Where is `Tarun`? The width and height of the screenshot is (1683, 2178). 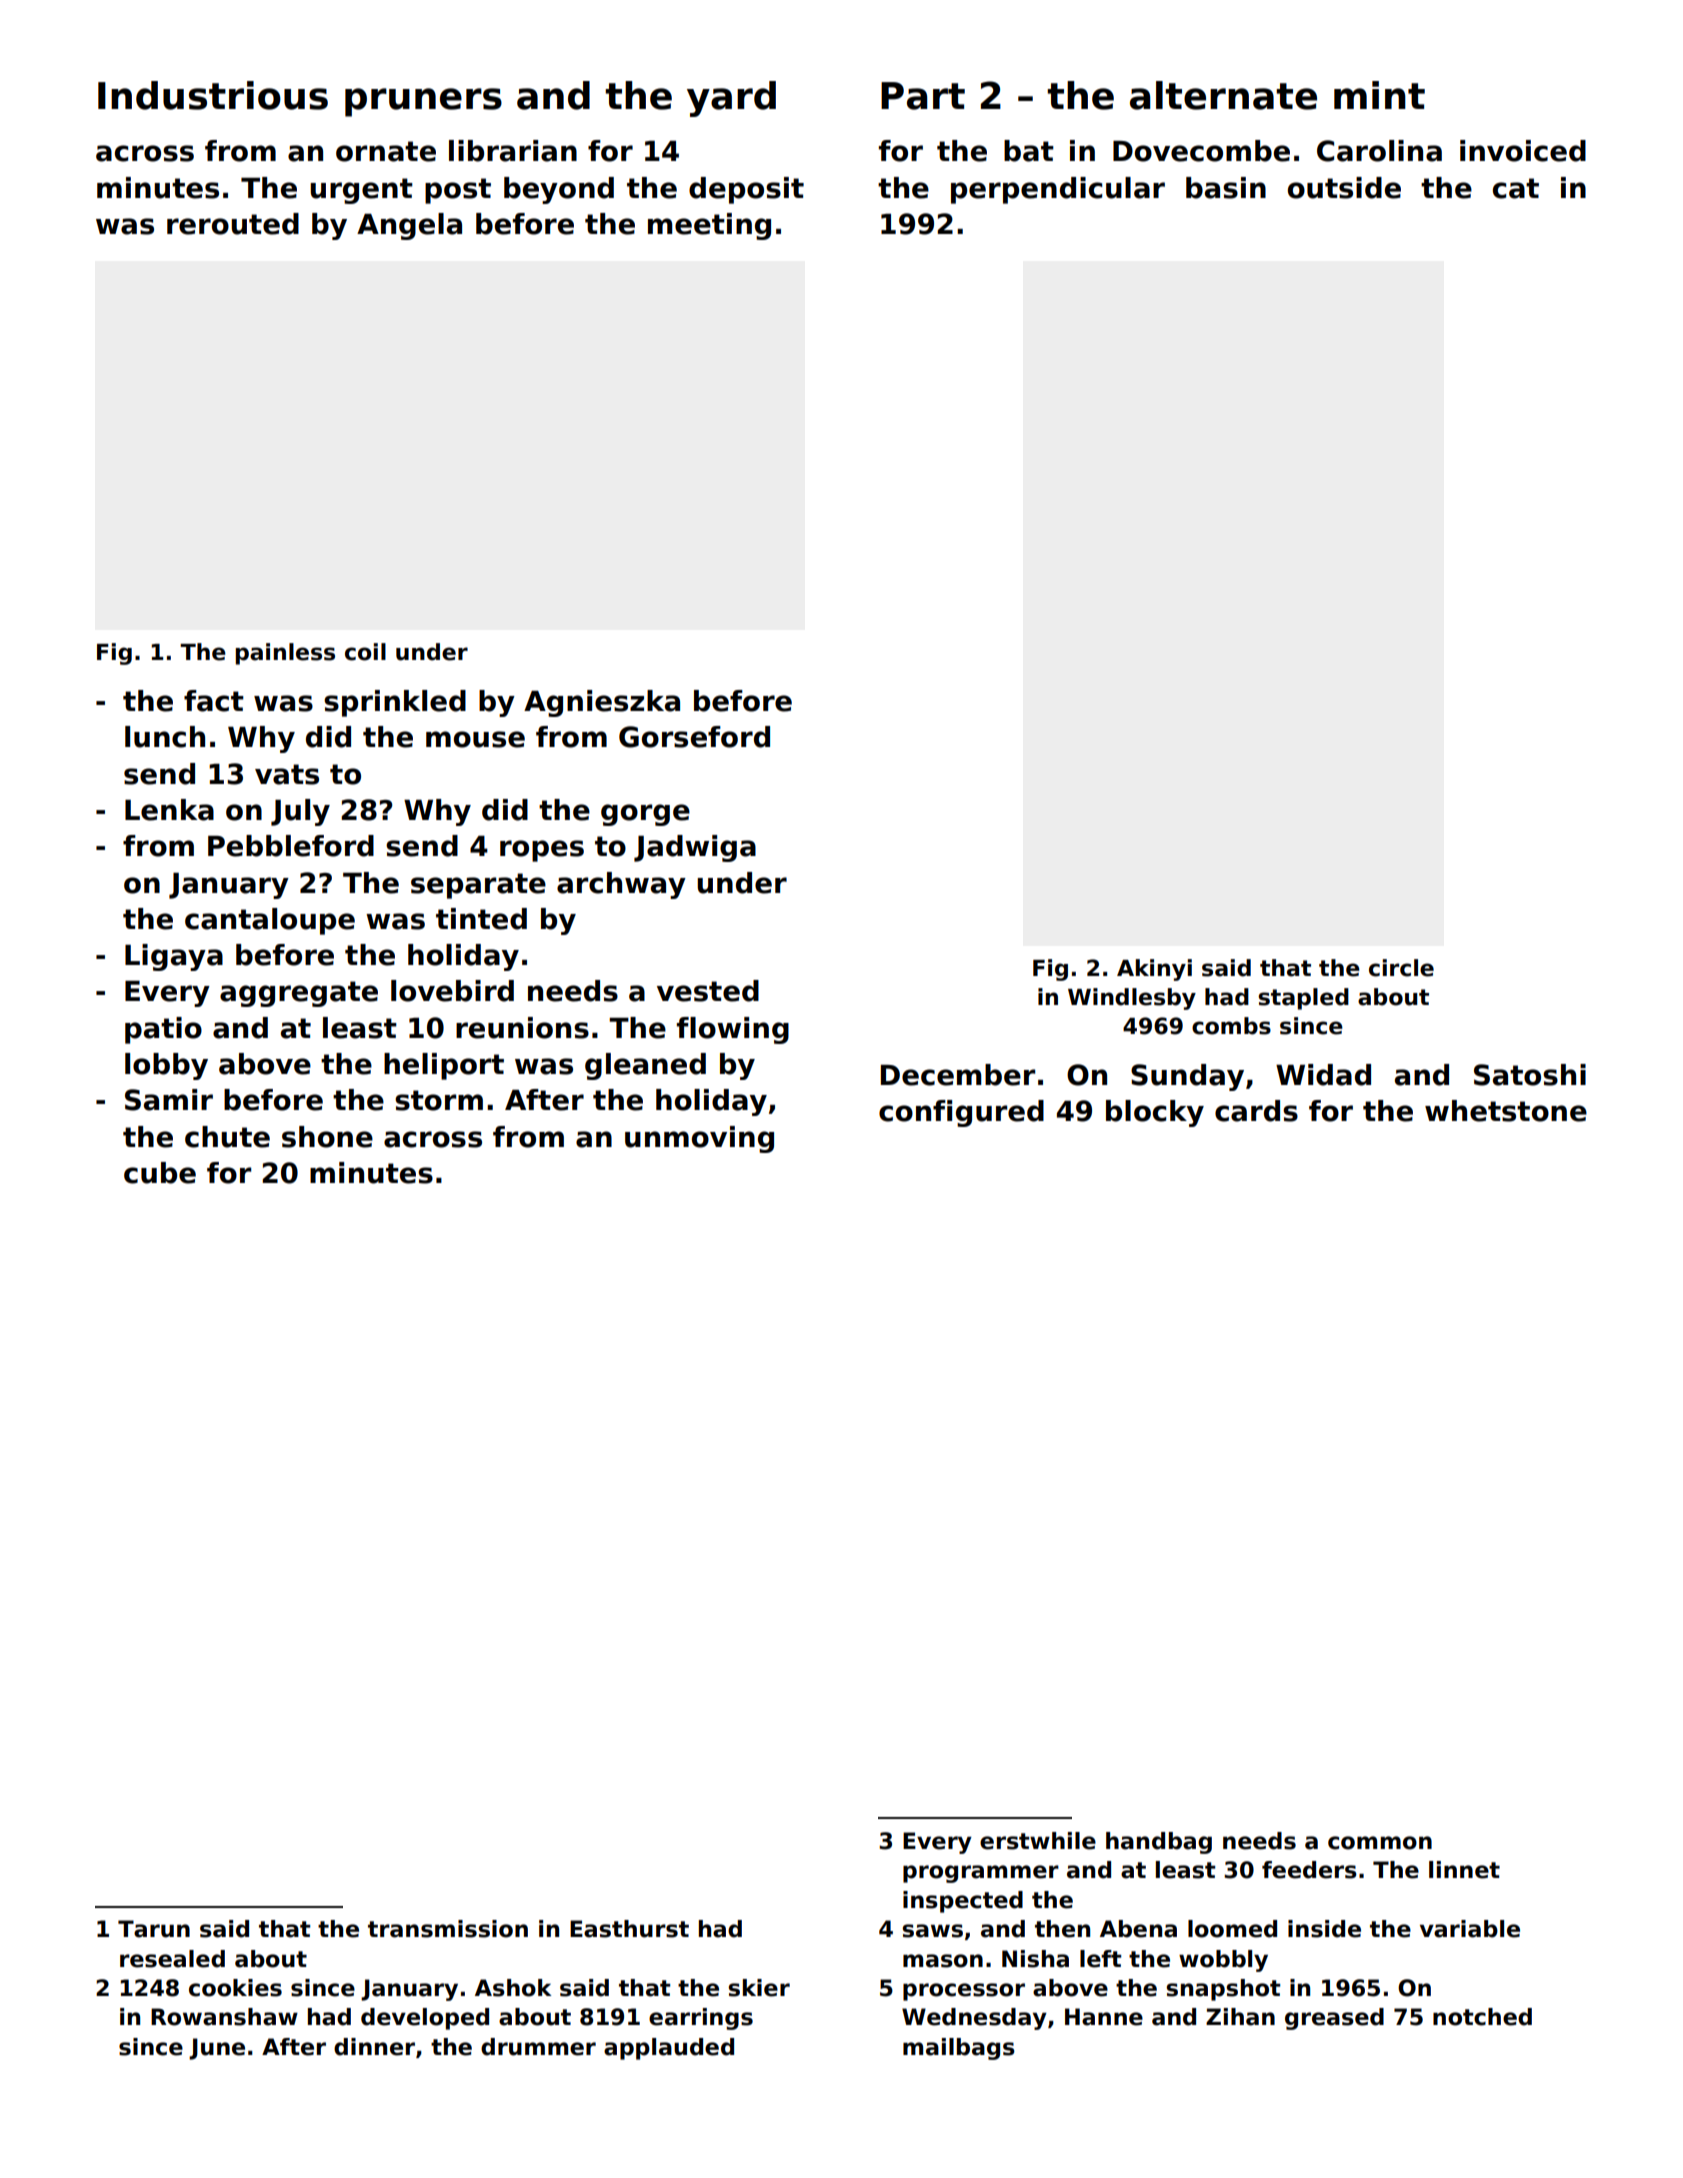 Tarun is located at coordinates (154, 1929).
